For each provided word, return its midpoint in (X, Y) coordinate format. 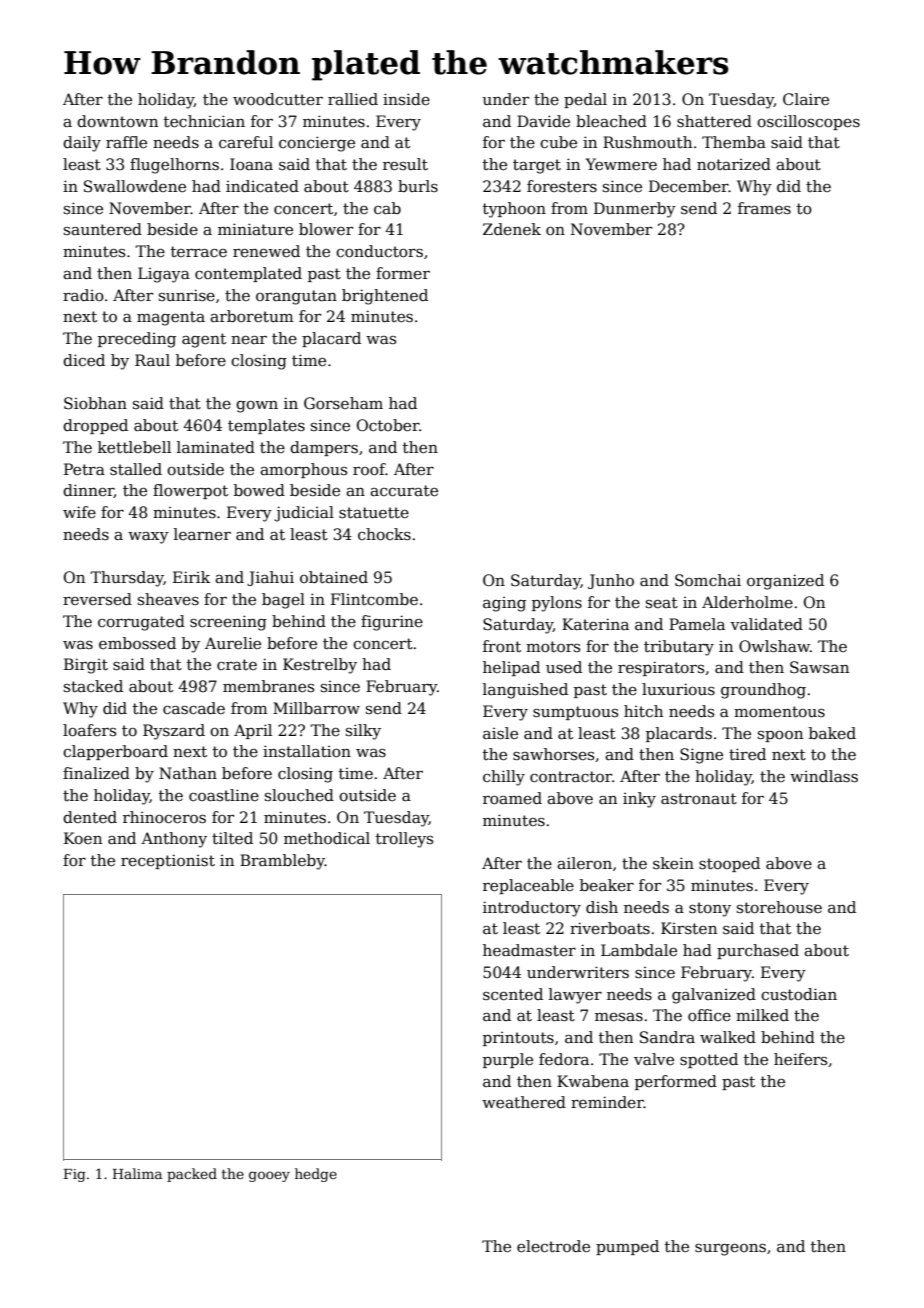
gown (257, 407)
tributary (679, 648)
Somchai (708, 580)
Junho (611, 581)
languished (525, 691)
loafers (89, 730)
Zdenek (512, 229)
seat (662, 602)
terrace (199, 251)
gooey (269, 1176)
